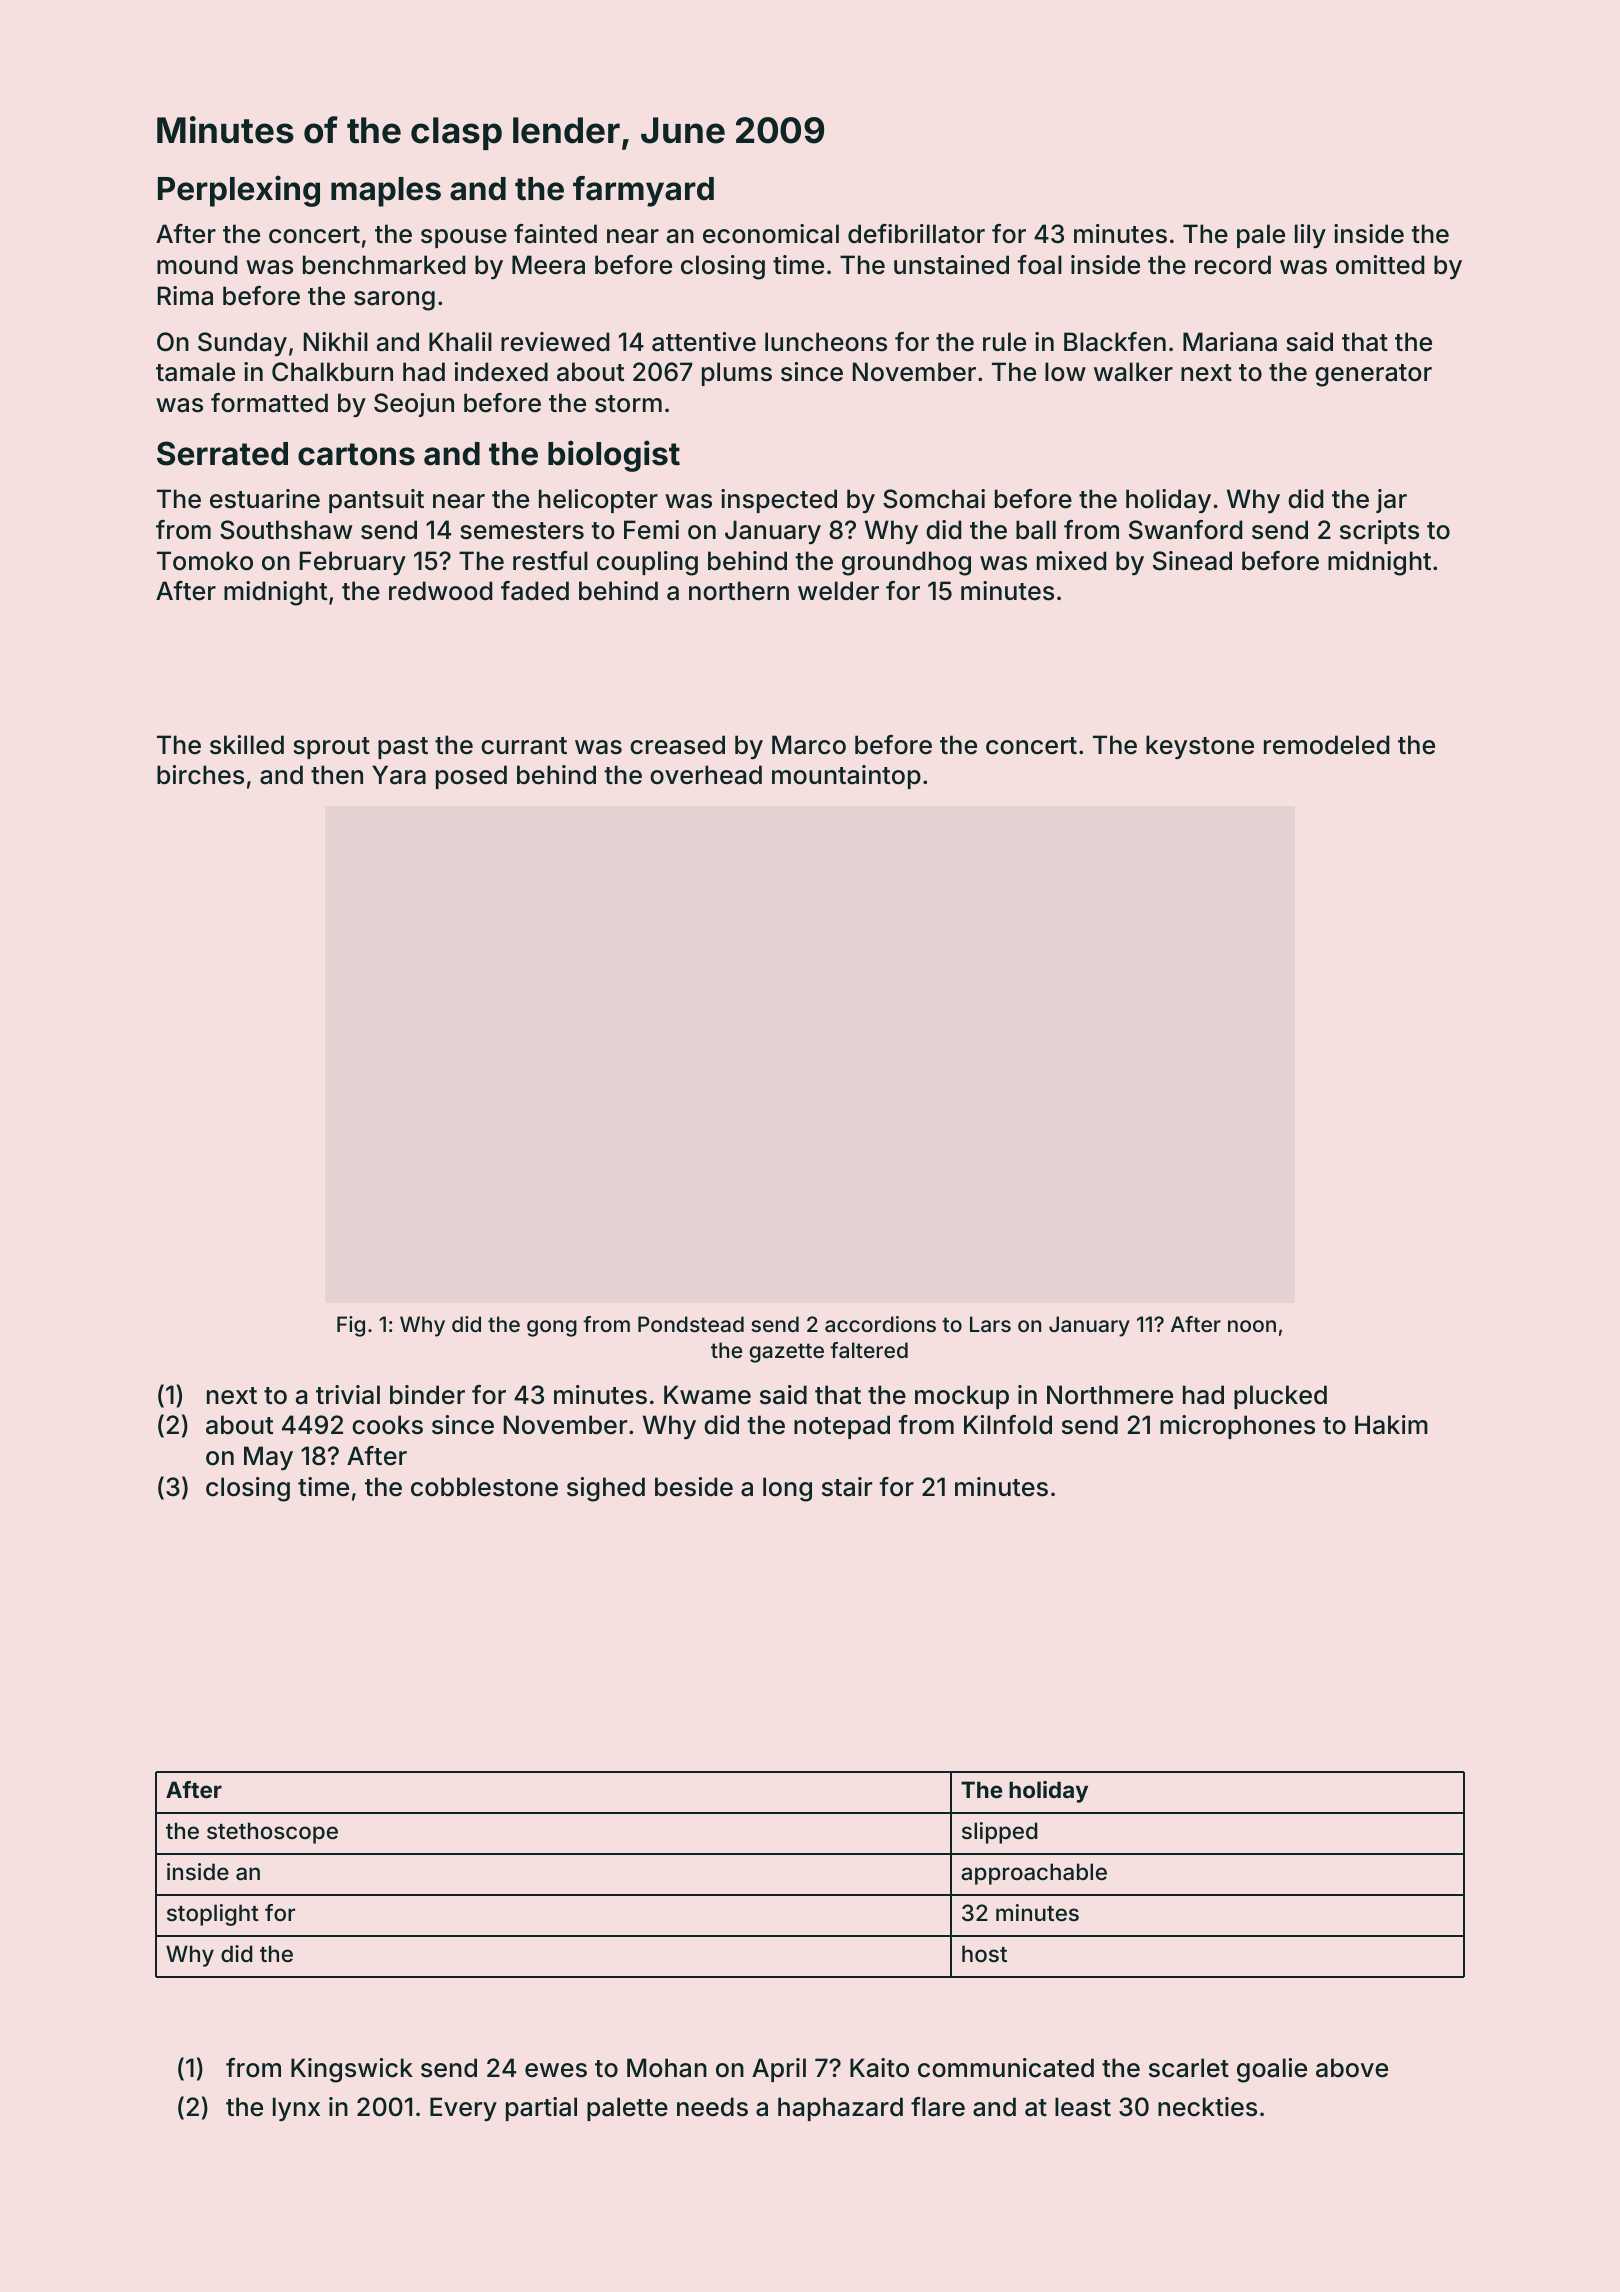  I want to click on above, so click(1352, 2068).
